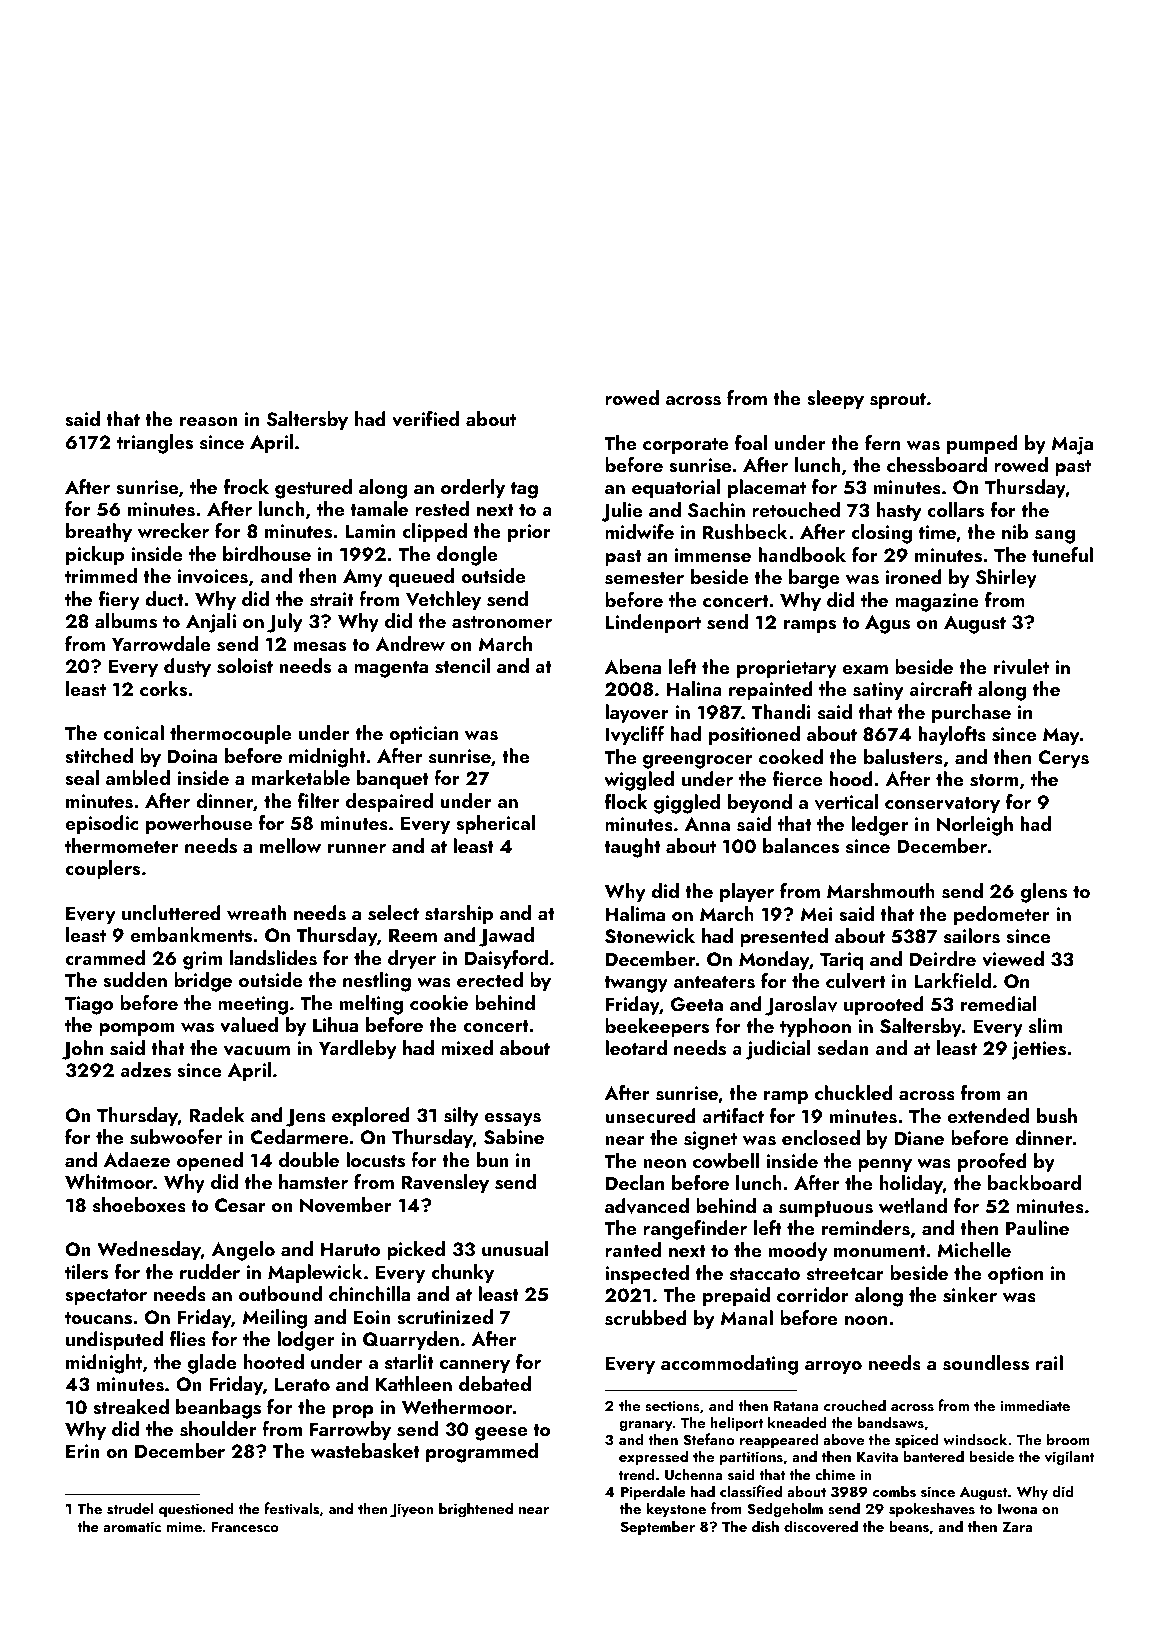  What do you see at coordinates (821, 1526) in the page?
I see `discovered` at bounding box center [821, 1526].
